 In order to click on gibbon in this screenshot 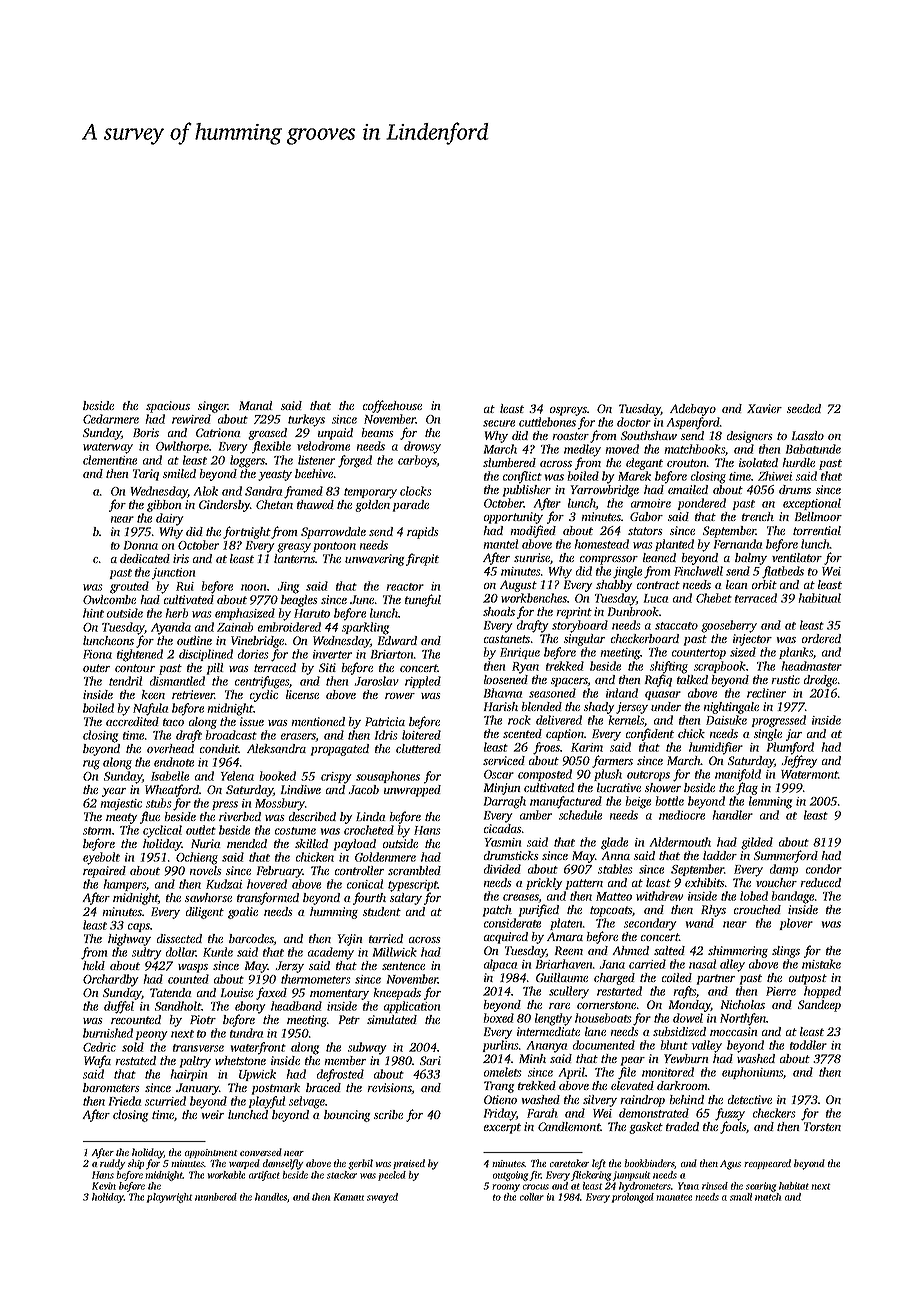, I will do `click(164, 506)`.
